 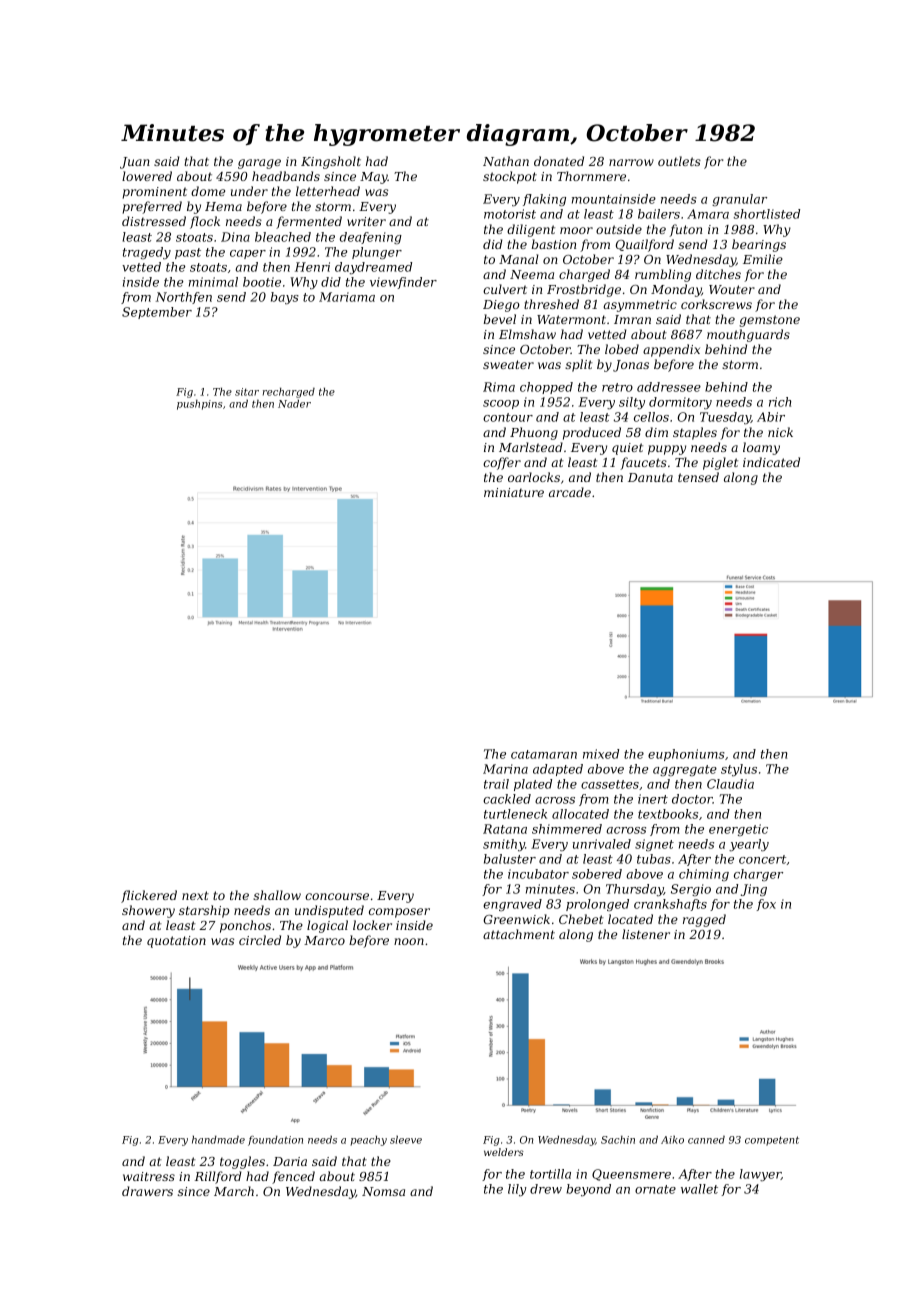 I want to click on trail, so click(x=496, y=784).
